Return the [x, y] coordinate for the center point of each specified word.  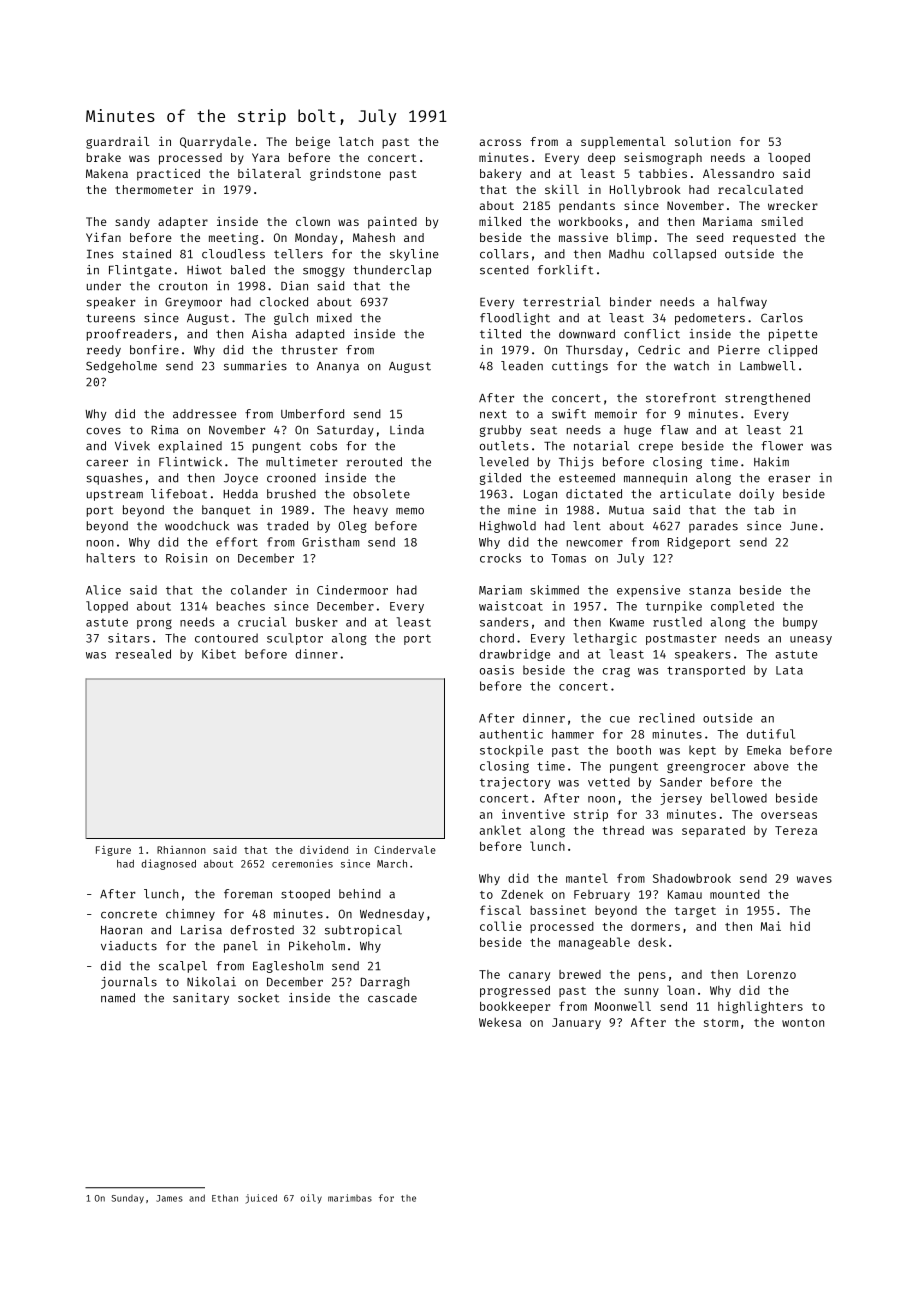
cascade [392, 998]
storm [721, 1023]
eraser [789, 479]
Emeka [764, 750]
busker [317, 622]
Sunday [128, 1199]
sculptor [295, 639]
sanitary [201, 999]
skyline [414, 255]
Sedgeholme [121, 367]
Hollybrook [645, 191]
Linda [407, 430]
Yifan [103, 237]
